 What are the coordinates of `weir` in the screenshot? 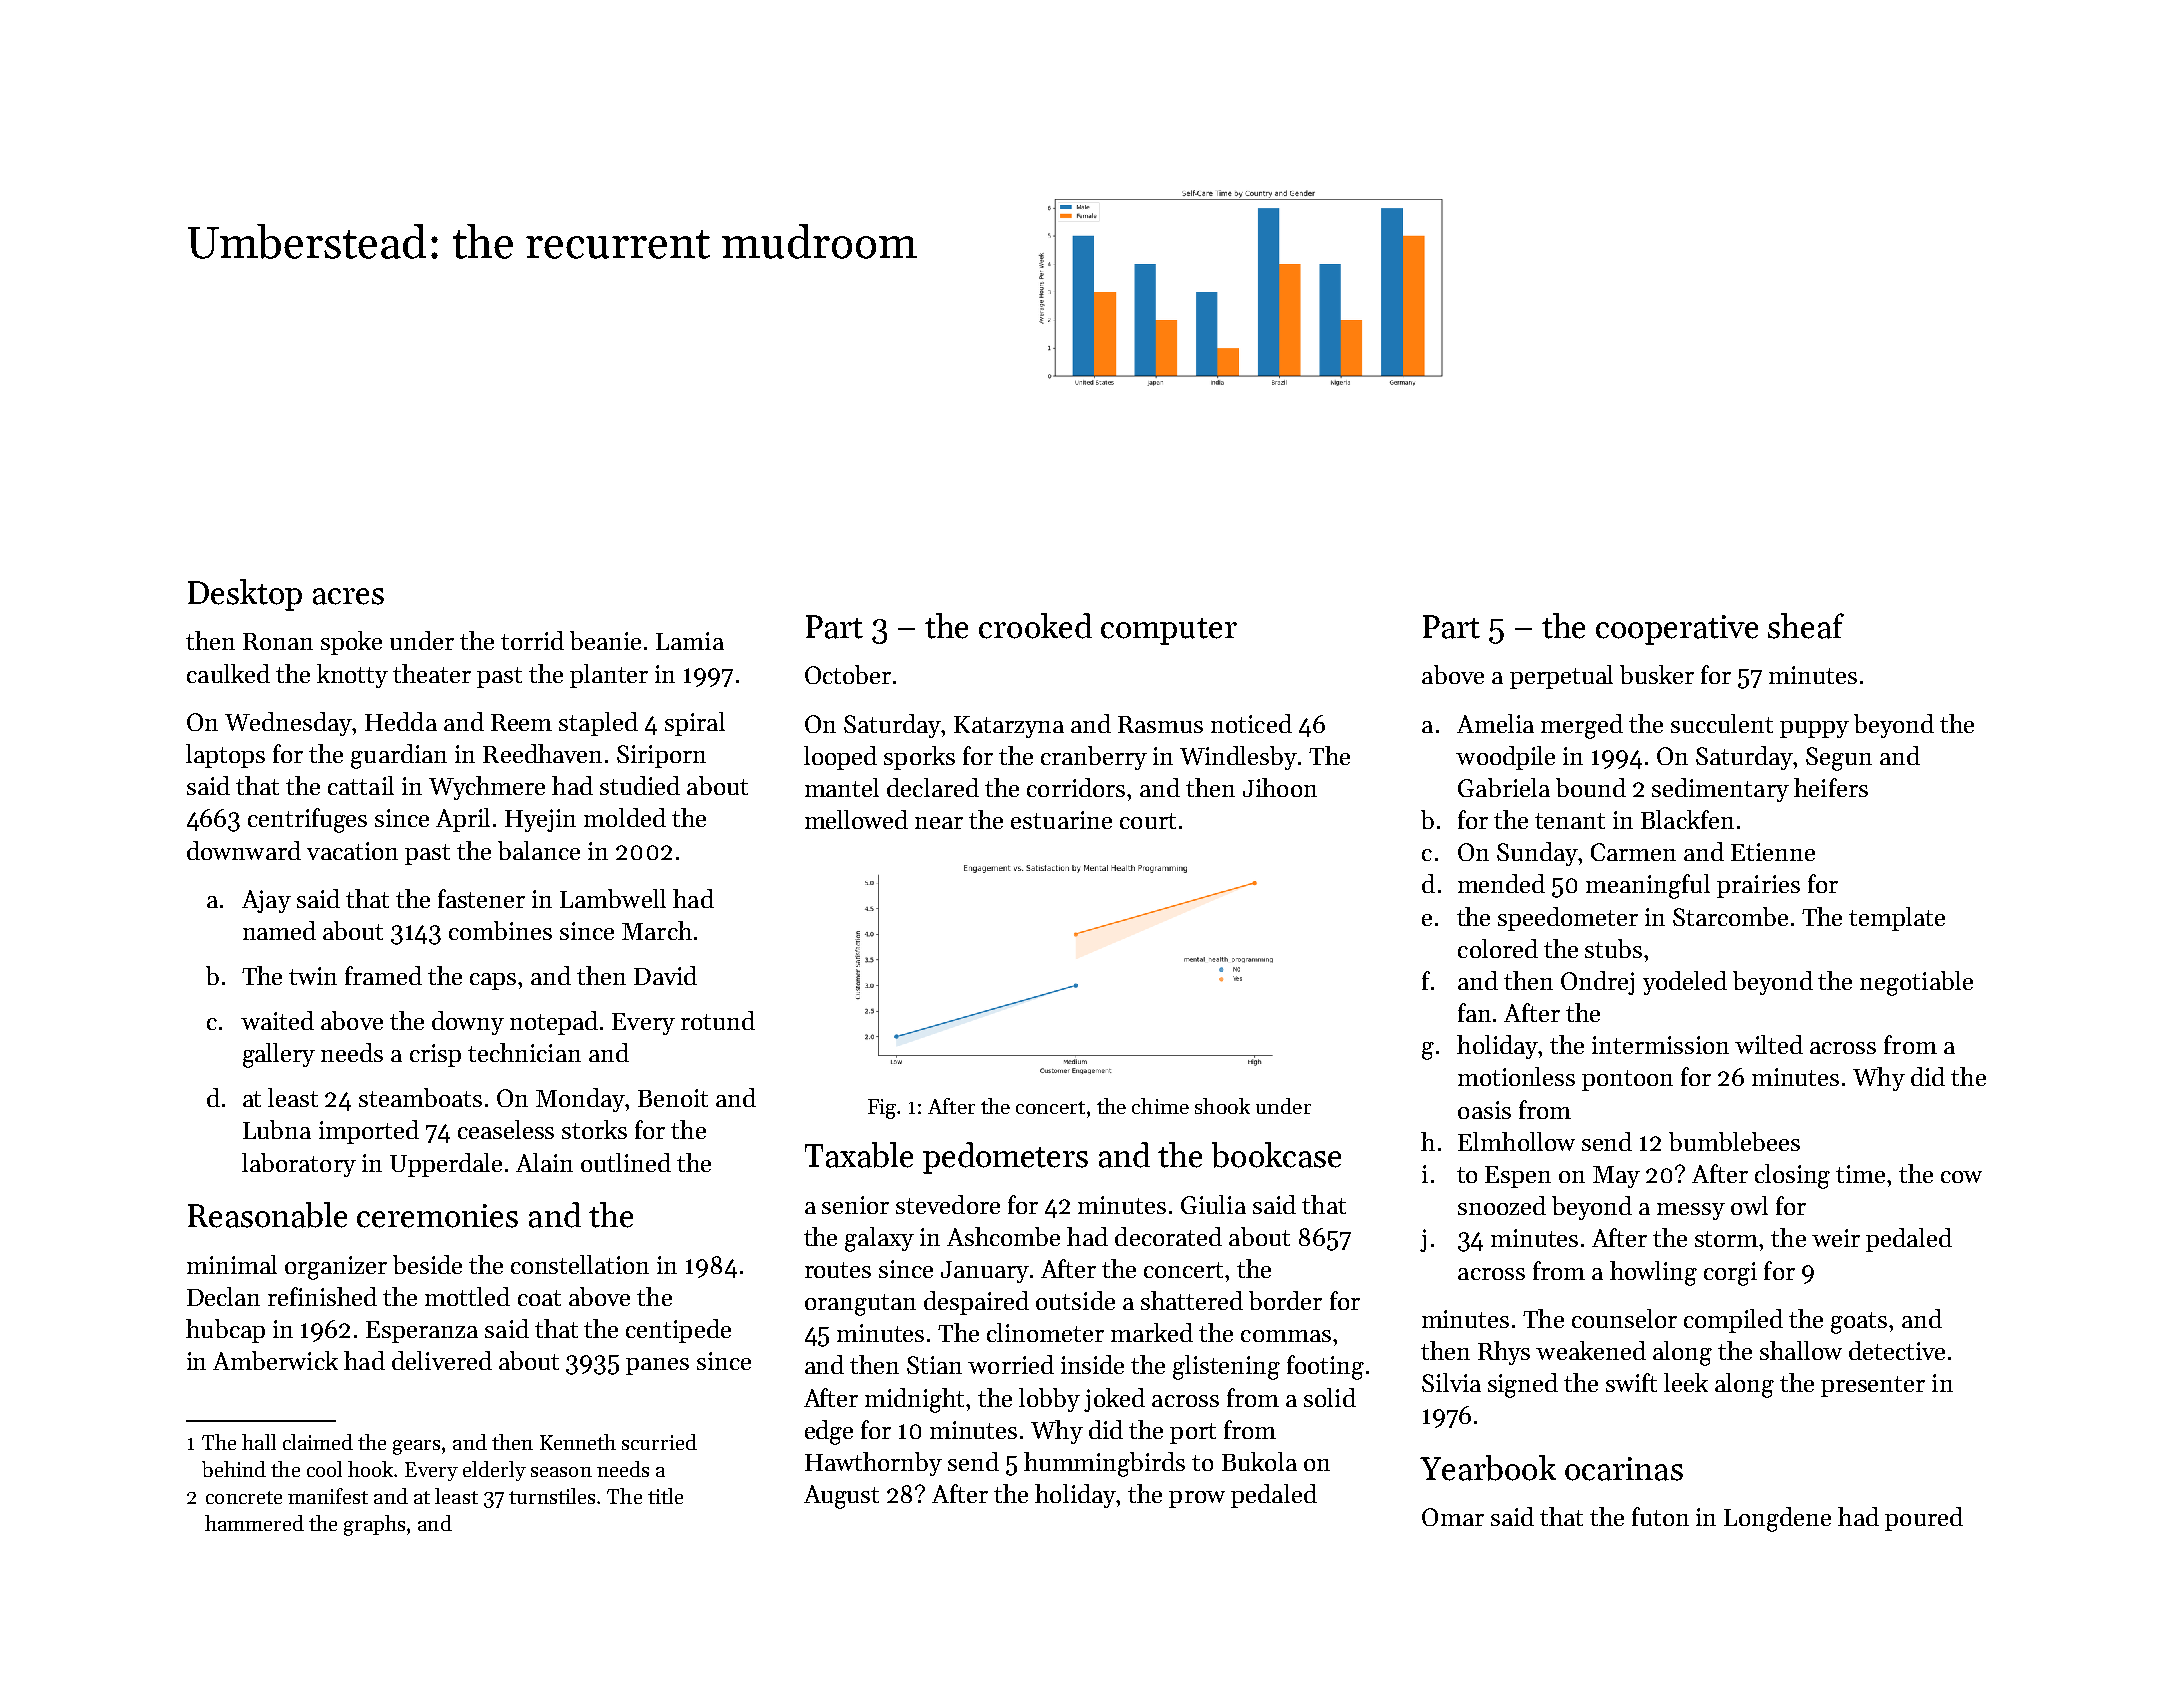 It's located at (1836, 1238).
